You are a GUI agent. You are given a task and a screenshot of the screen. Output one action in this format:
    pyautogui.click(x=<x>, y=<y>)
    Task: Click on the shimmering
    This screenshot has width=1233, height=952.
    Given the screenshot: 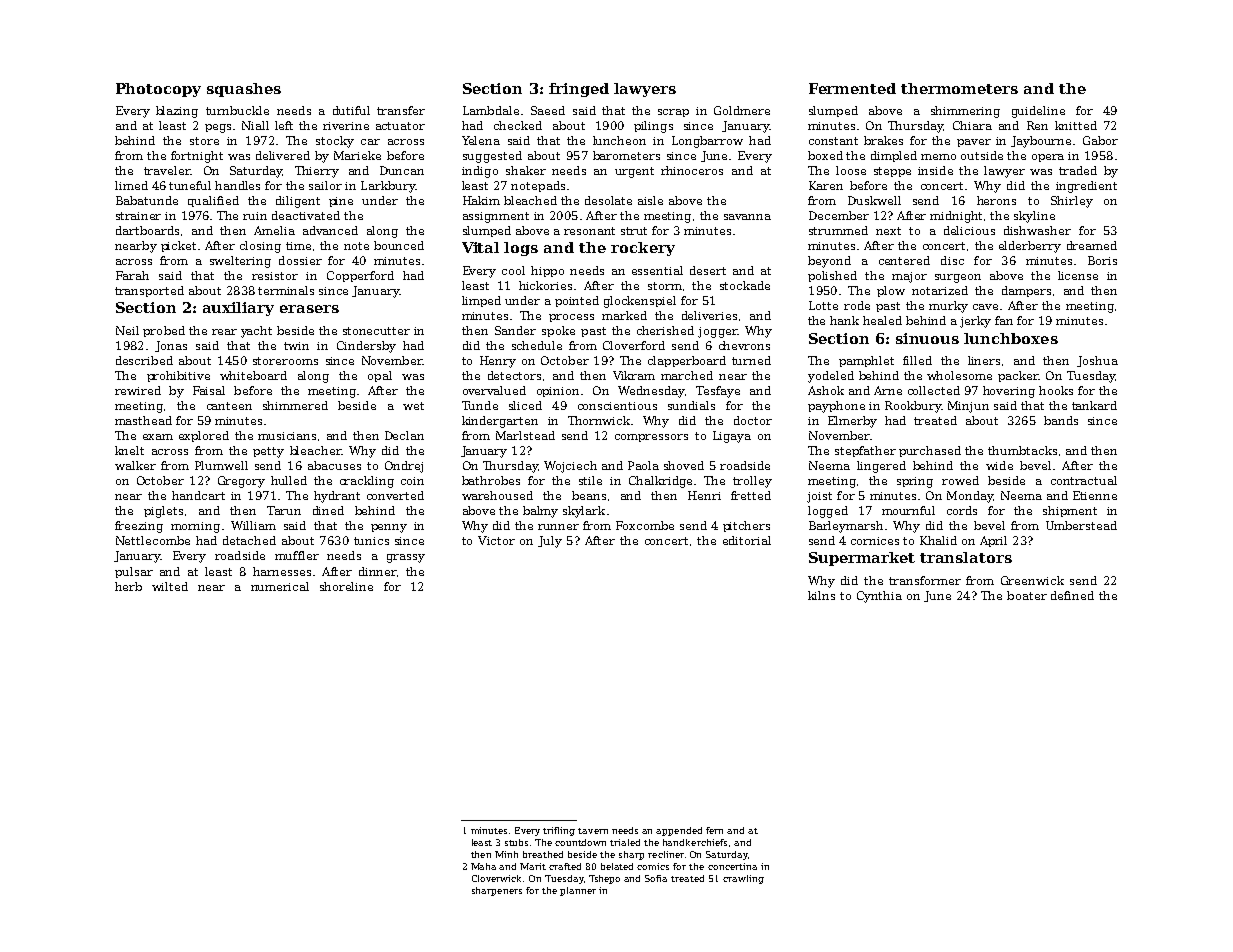 What is the action you would take?
    pyautogui.click(x=965, y=112)
